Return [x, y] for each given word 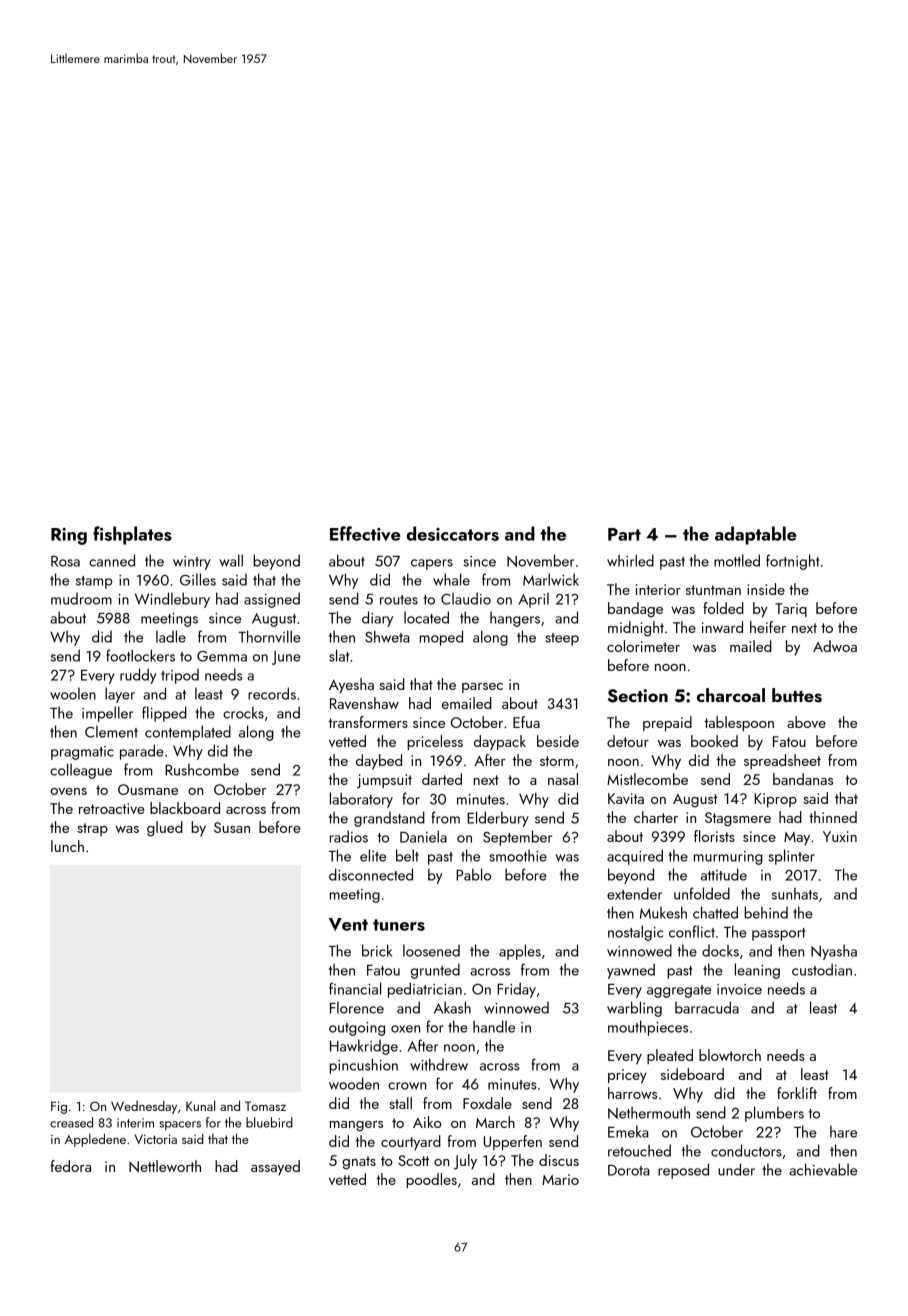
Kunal [200, 1105]
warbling [634, 1009]
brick [377, 950]
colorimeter [643, 646]
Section [638, 696]
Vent [348, 924]
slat [339, 655]
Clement [111, 731]
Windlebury [172, 600]
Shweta [387, 636]
